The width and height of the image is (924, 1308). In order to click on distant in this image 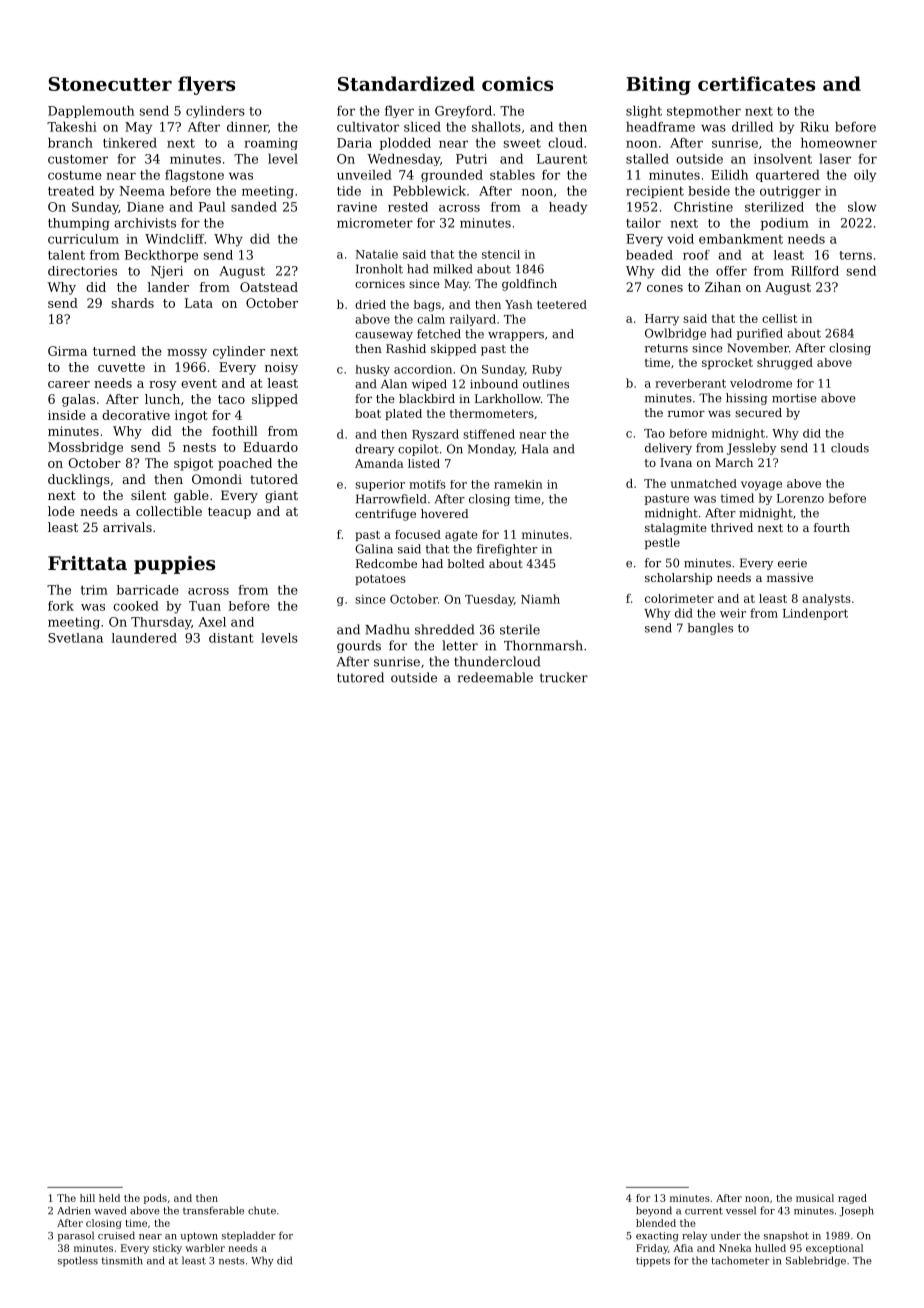, I will do `click(231, 638)`.
